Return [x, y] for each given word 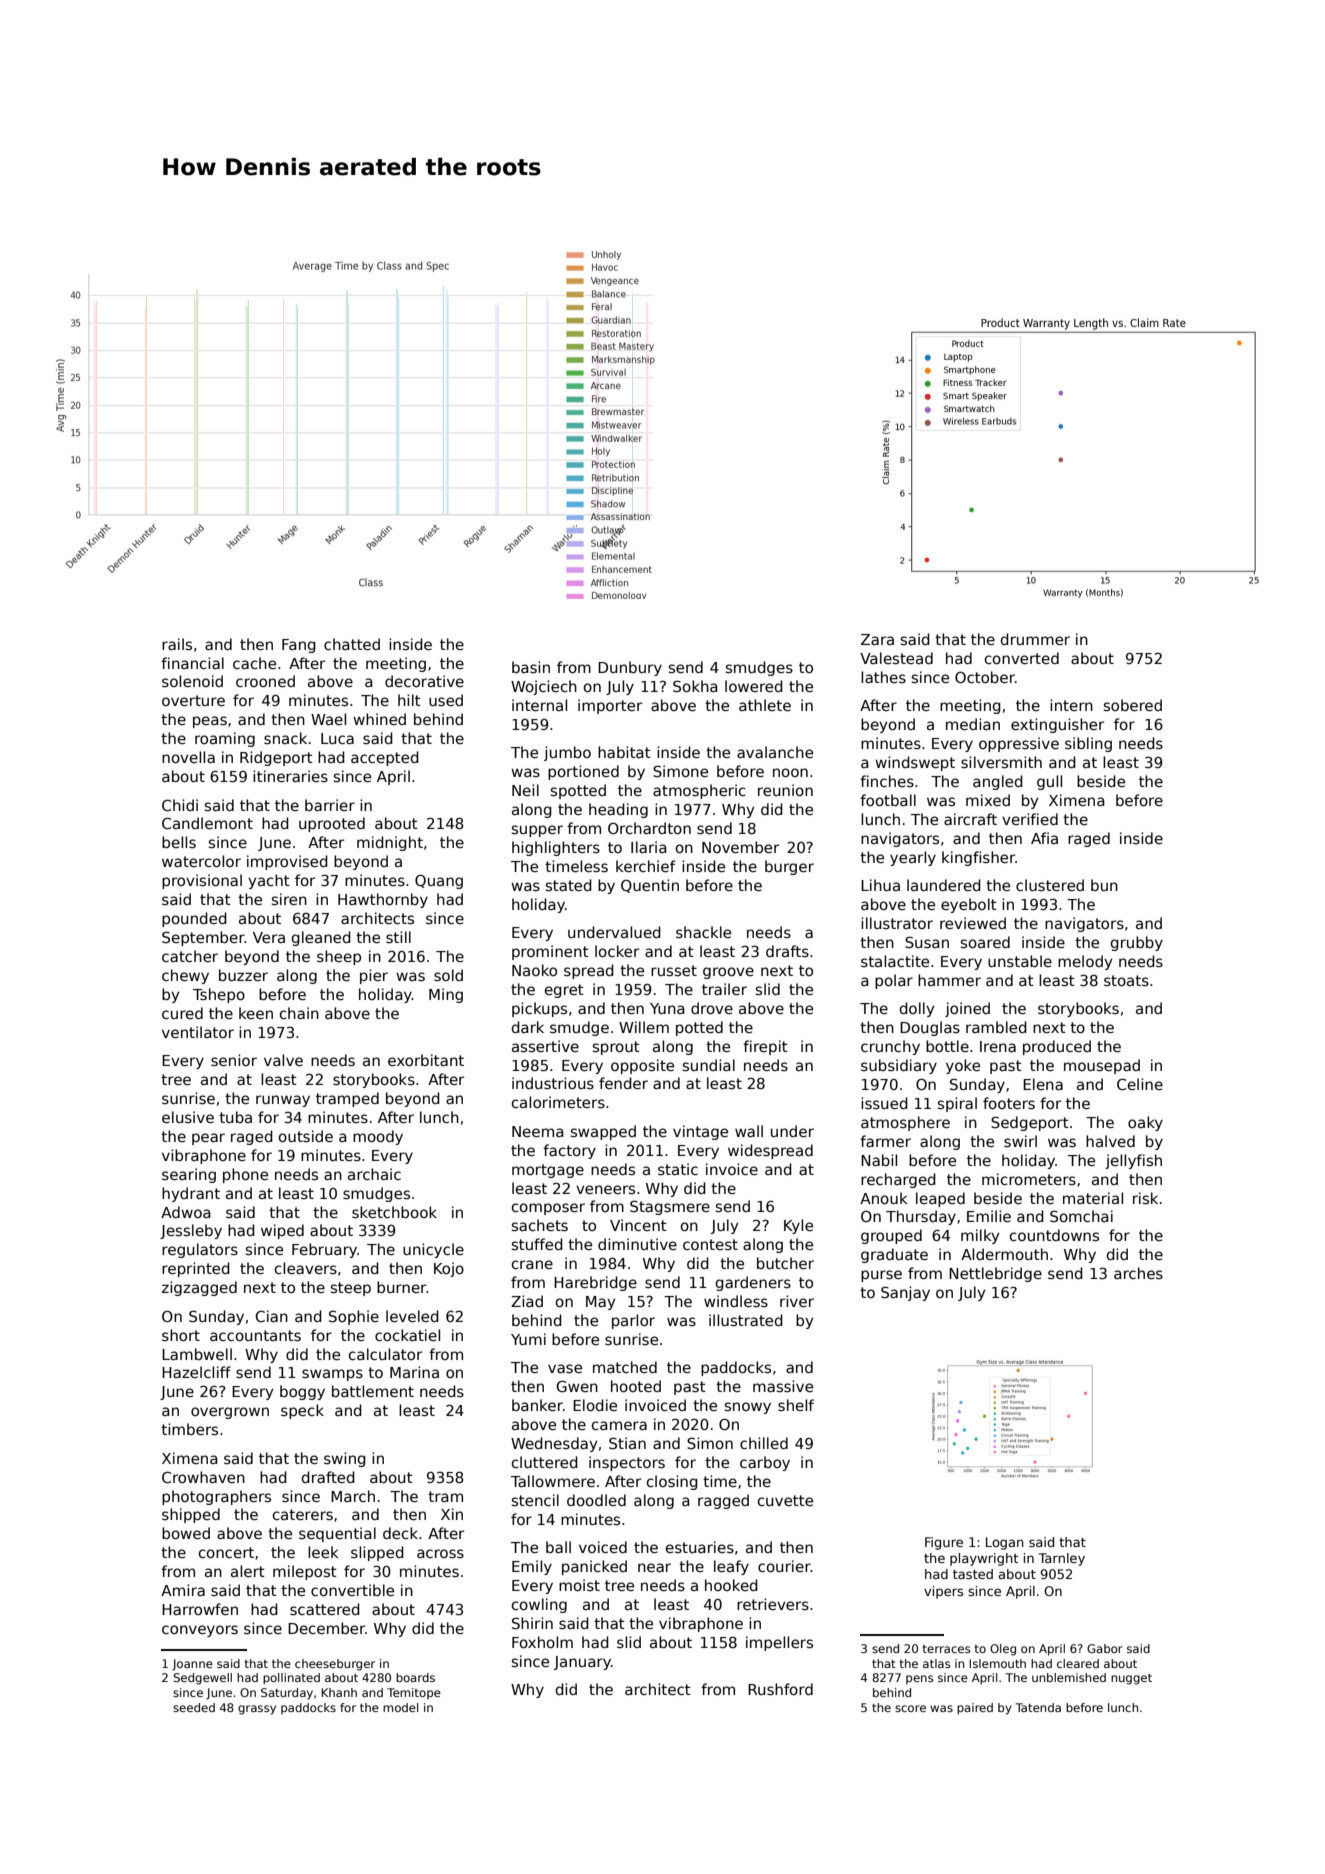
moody [378, 1137]
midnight [390, 843]
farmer [885, 1141]
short [181, 1335]
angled [998, 782]
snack [285, 738]
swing [345, 1459]
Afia [1044, 838]
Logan [1005, 1543]
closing [672, 1482]
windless [736, 1301]
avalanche [775, 752]
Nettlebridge [995, 1274]
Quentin [650, 886]
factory [569, 1151]
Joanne [192, 1665]
